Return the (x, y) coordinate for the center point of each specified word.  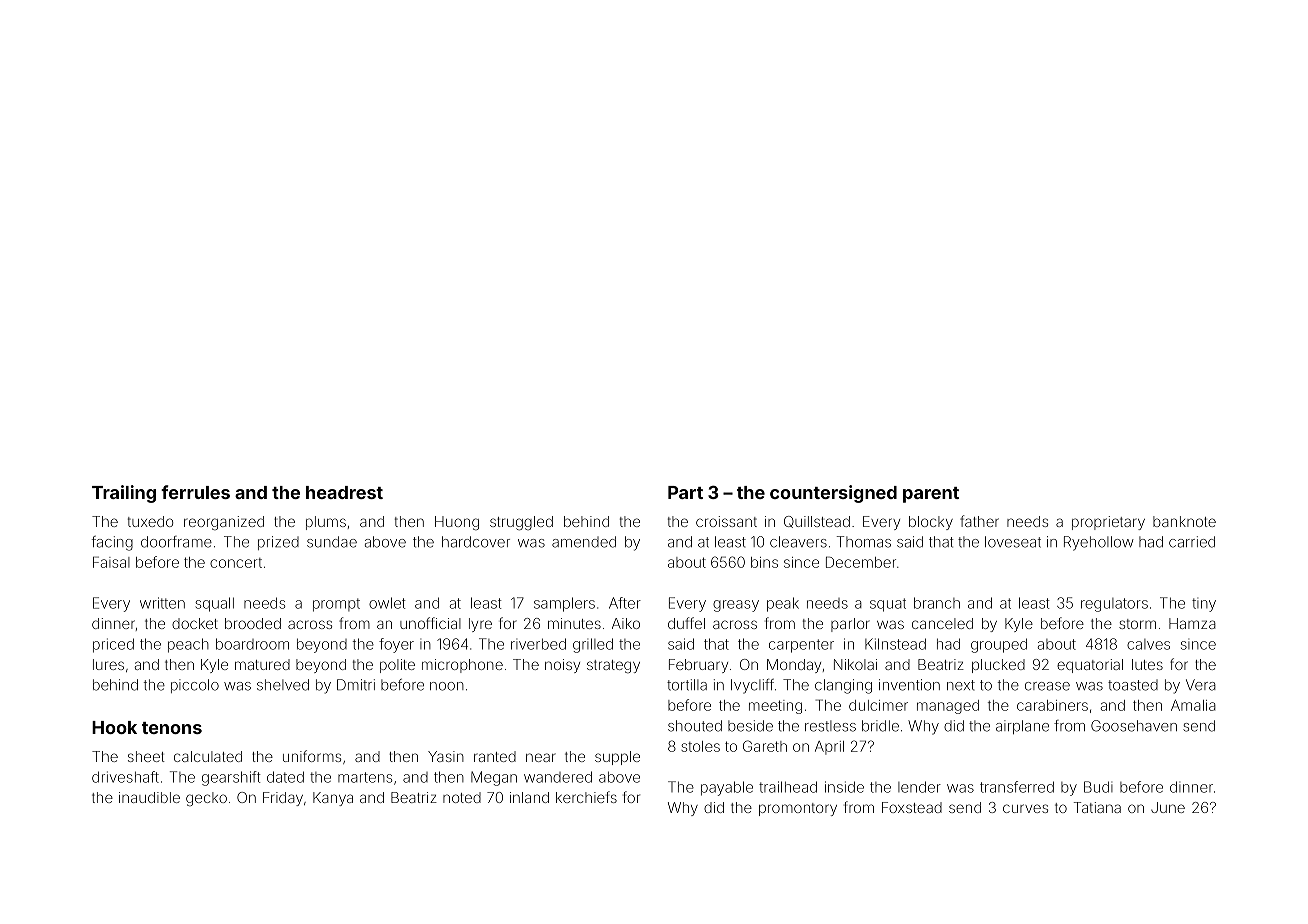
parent (931, 495)
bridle (880, 726)
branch (937, 603)
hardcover (476, 542)
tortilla (687, 685)
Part (685, 492)
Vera (1201, 685)
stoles (700, 746)
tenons (172, 728)
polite (397, 666)
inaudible (149, 797)
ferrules (195, 492)
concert (236, 563)
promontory (798, 809)
